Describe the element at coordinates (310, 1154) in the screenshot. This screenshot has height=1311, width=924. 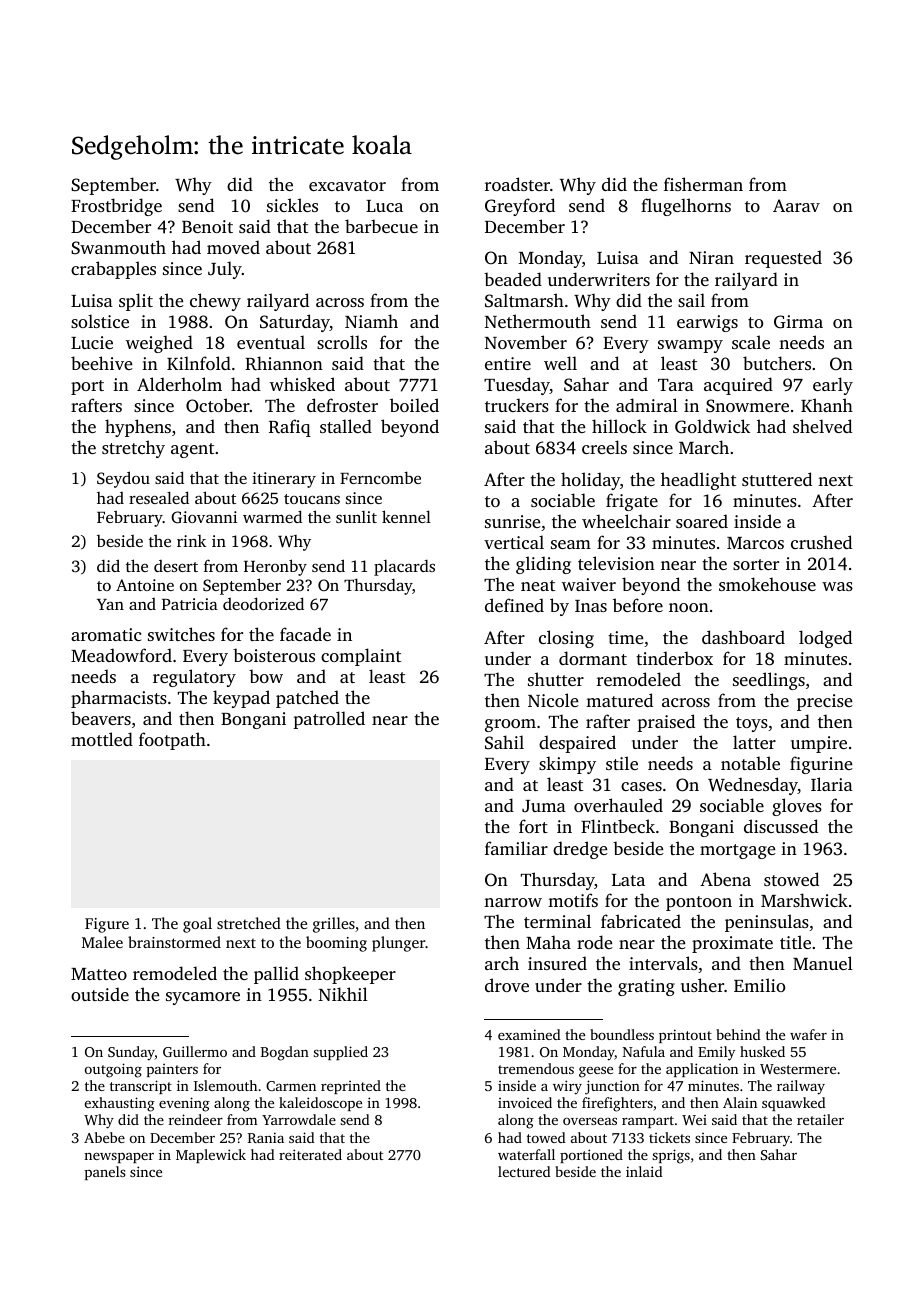
I see `reiterated` at that location.
